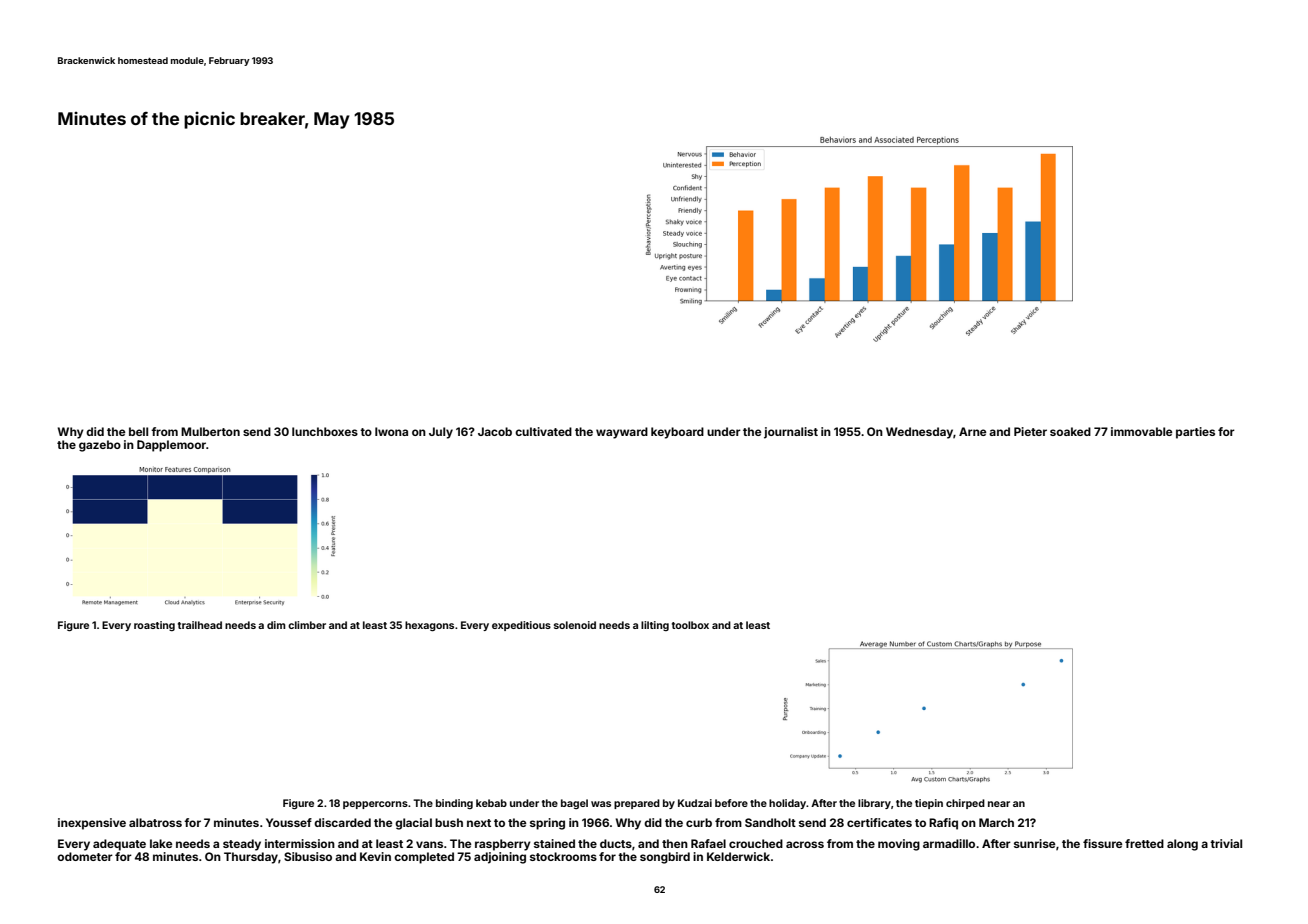 The width and height of the screenshot is (1308, 924). Describe the element at coordinates (999, 804) in the screenshot. I see `near` at that location.
